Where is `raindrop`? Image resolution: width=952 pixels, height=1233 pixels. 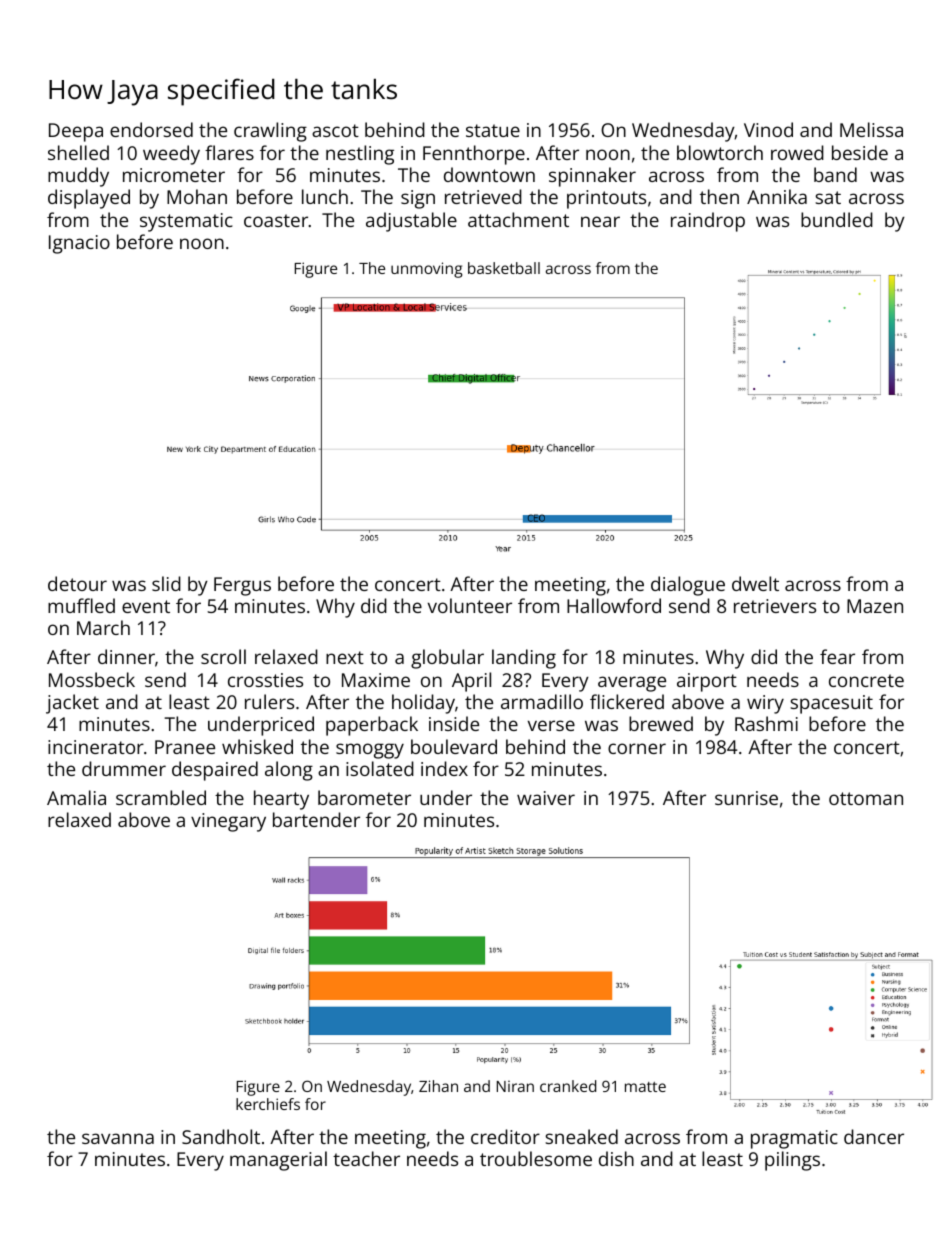
raindrop is located at coordinates (708, 222).
